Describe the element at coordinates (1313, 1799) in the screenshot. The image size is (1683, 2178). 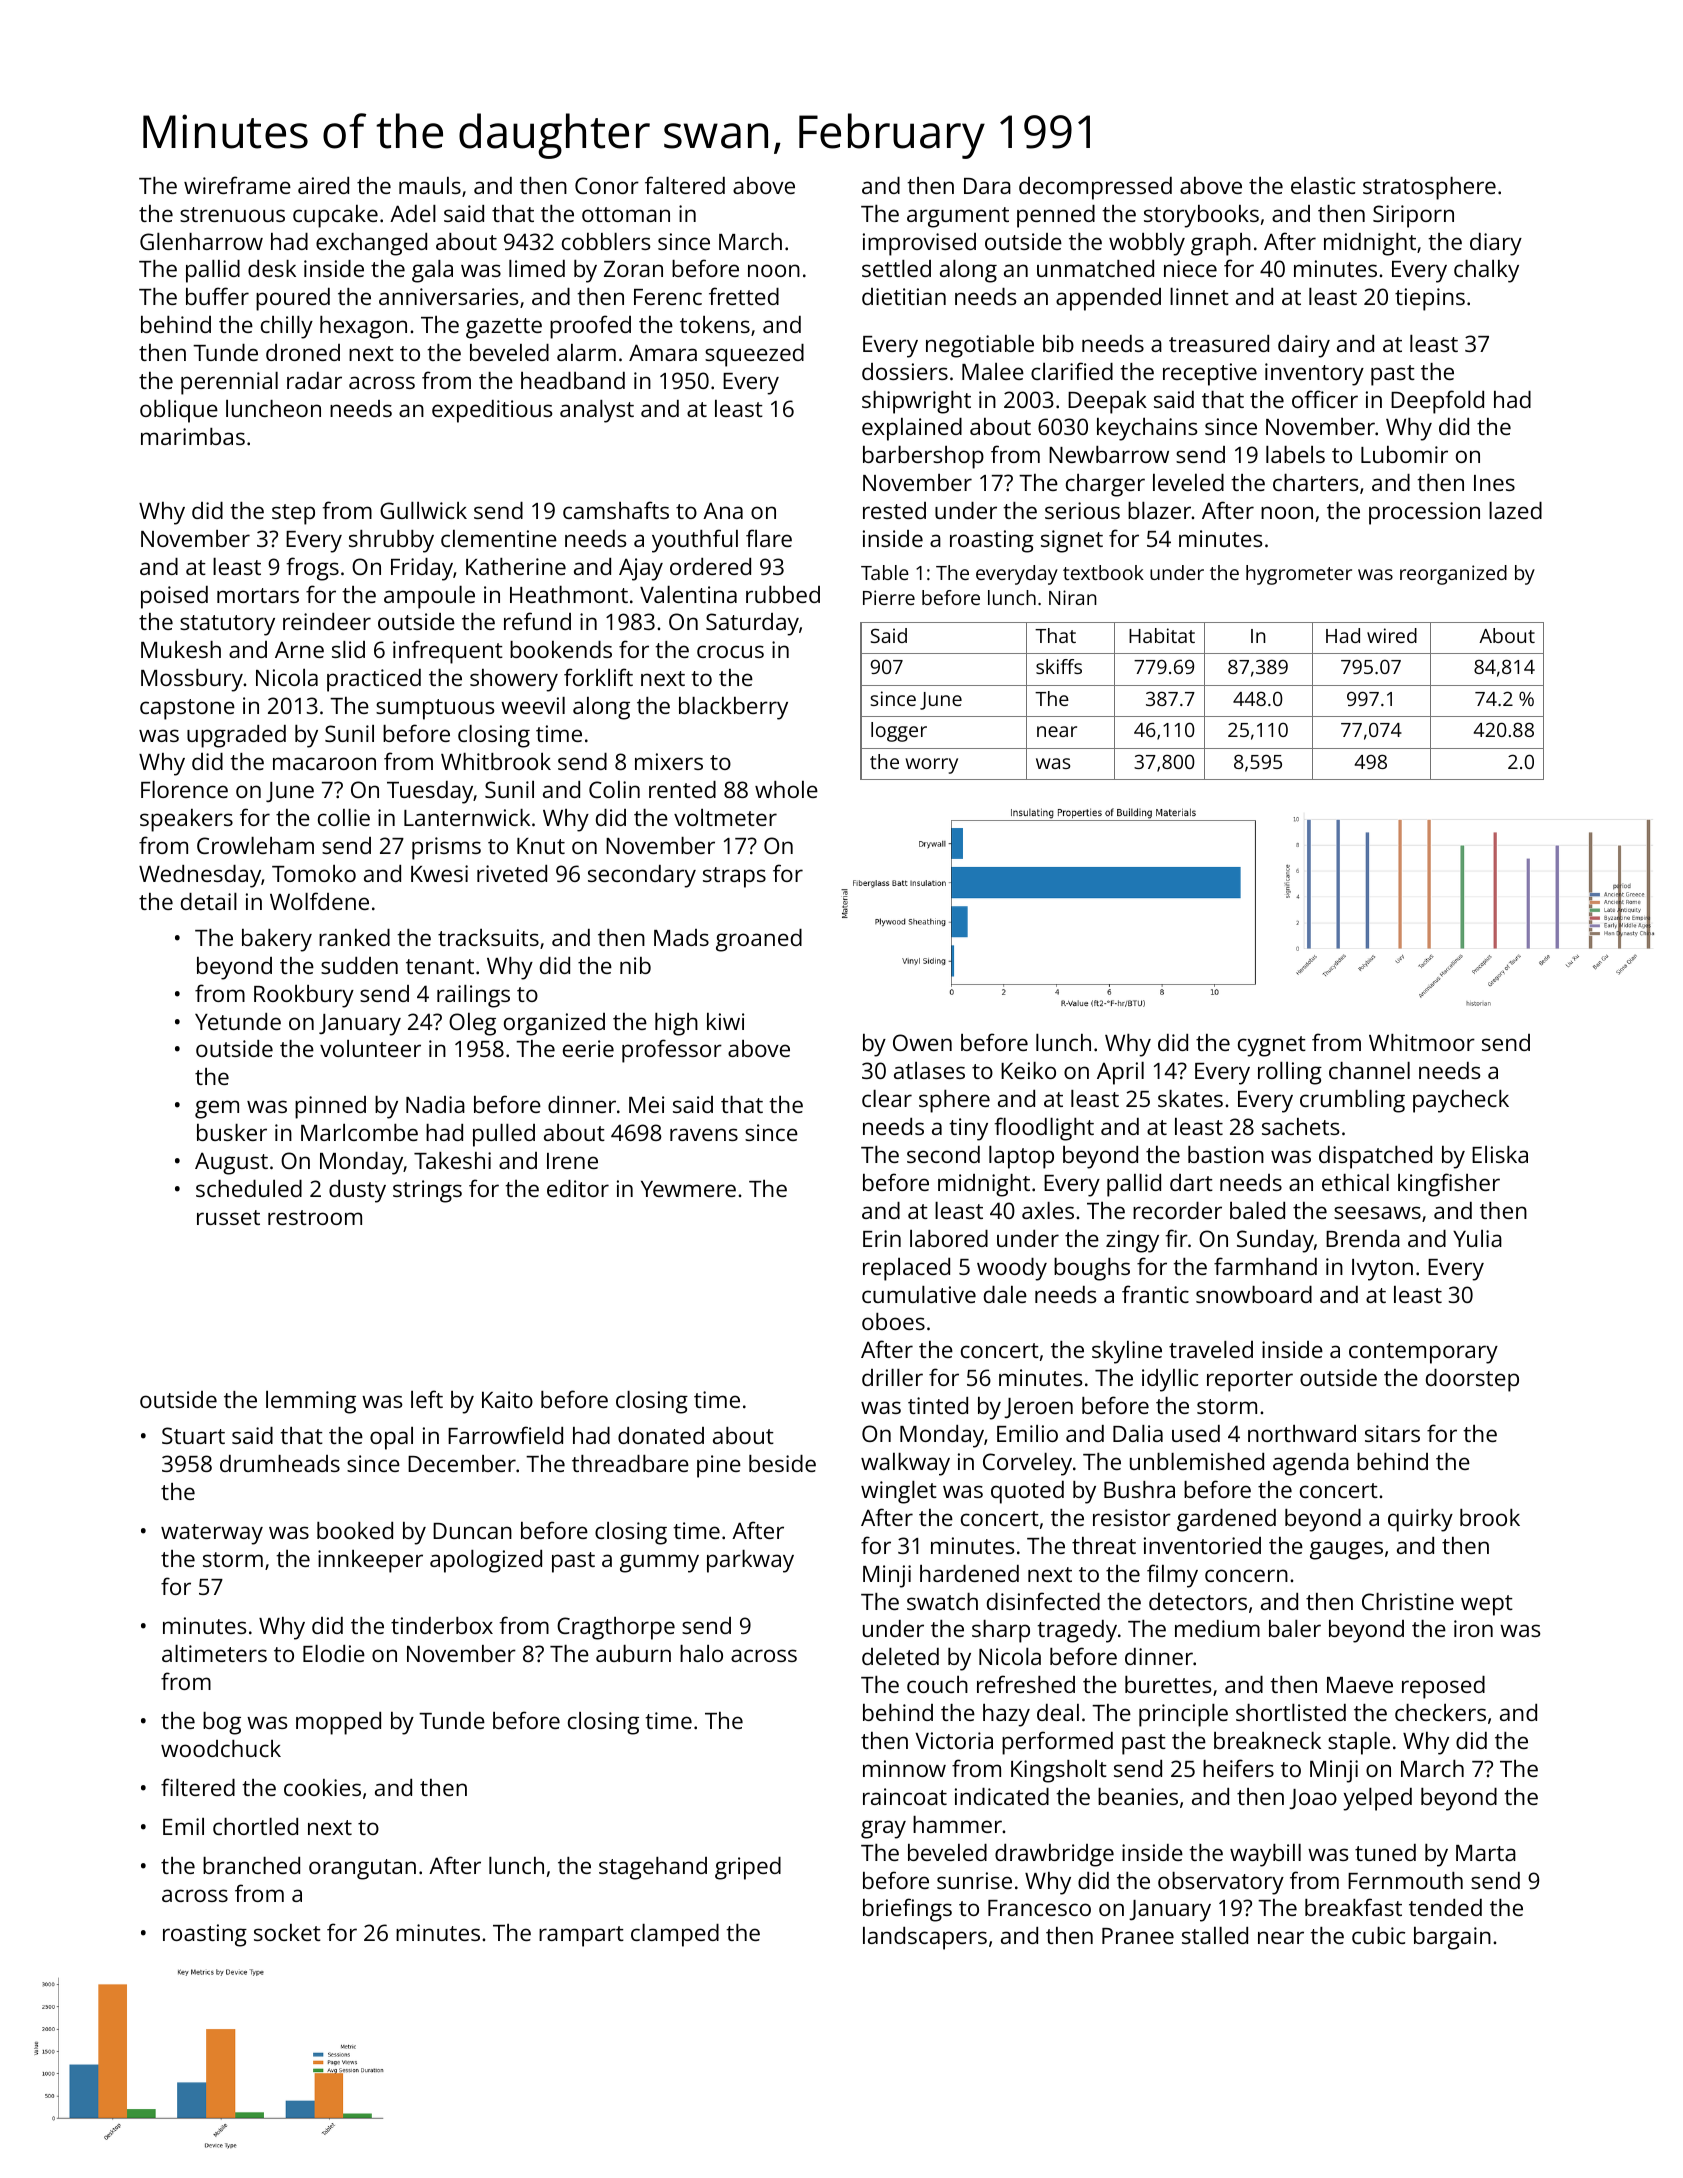
I see `Joao` at that location.
